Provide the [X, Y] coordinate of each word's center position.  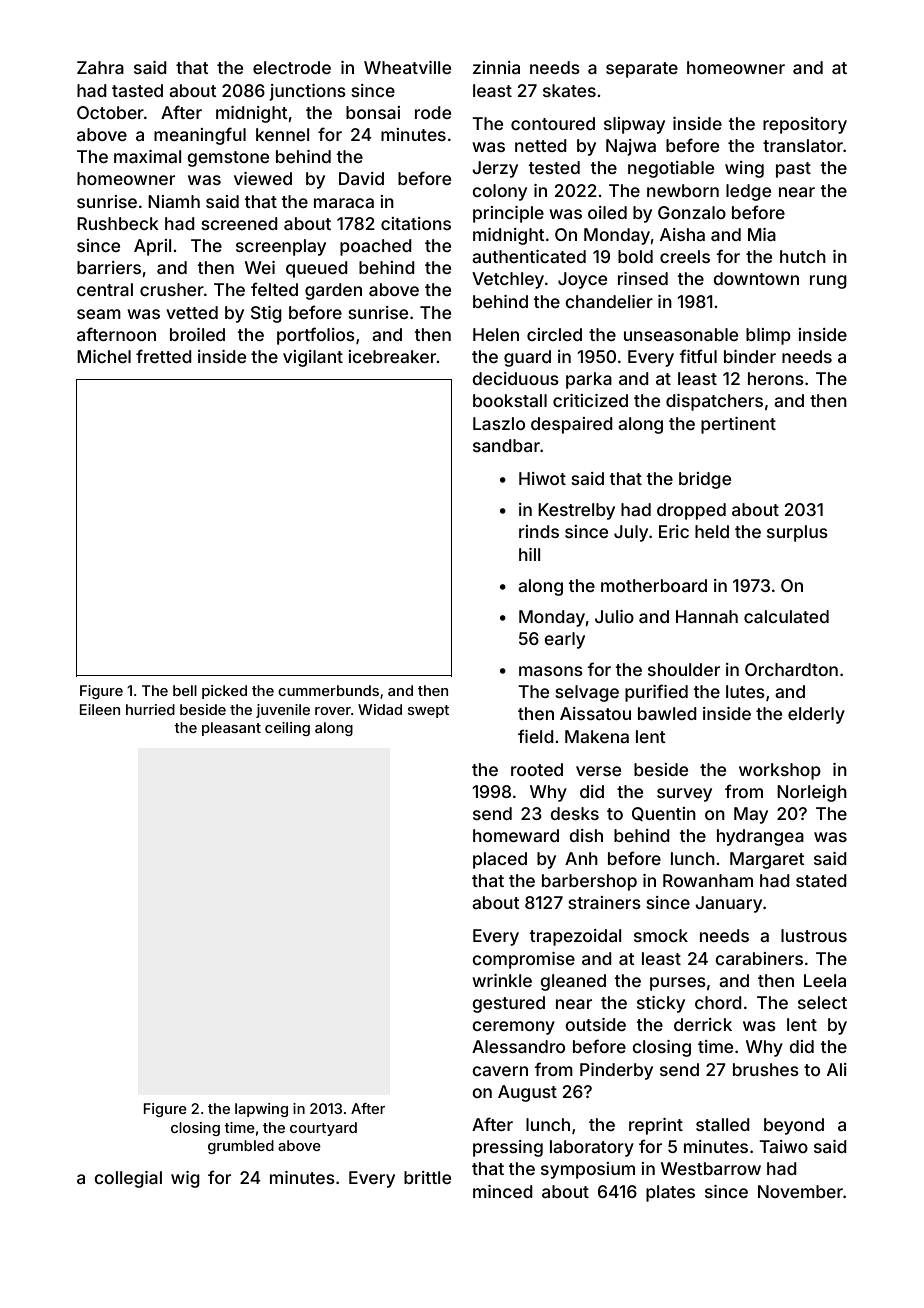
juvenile [283, 711]
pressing [508, 1148]
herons [776, 378]
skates [569, 90]
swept [428, 711]
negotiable [671, 169]
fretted [164, 356]
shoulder [684, 669]
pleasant [231, 729]
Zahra [100, 67]
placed [500, 860]
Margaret [767, 860]
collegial [128, 1179]
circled [554, 334]
